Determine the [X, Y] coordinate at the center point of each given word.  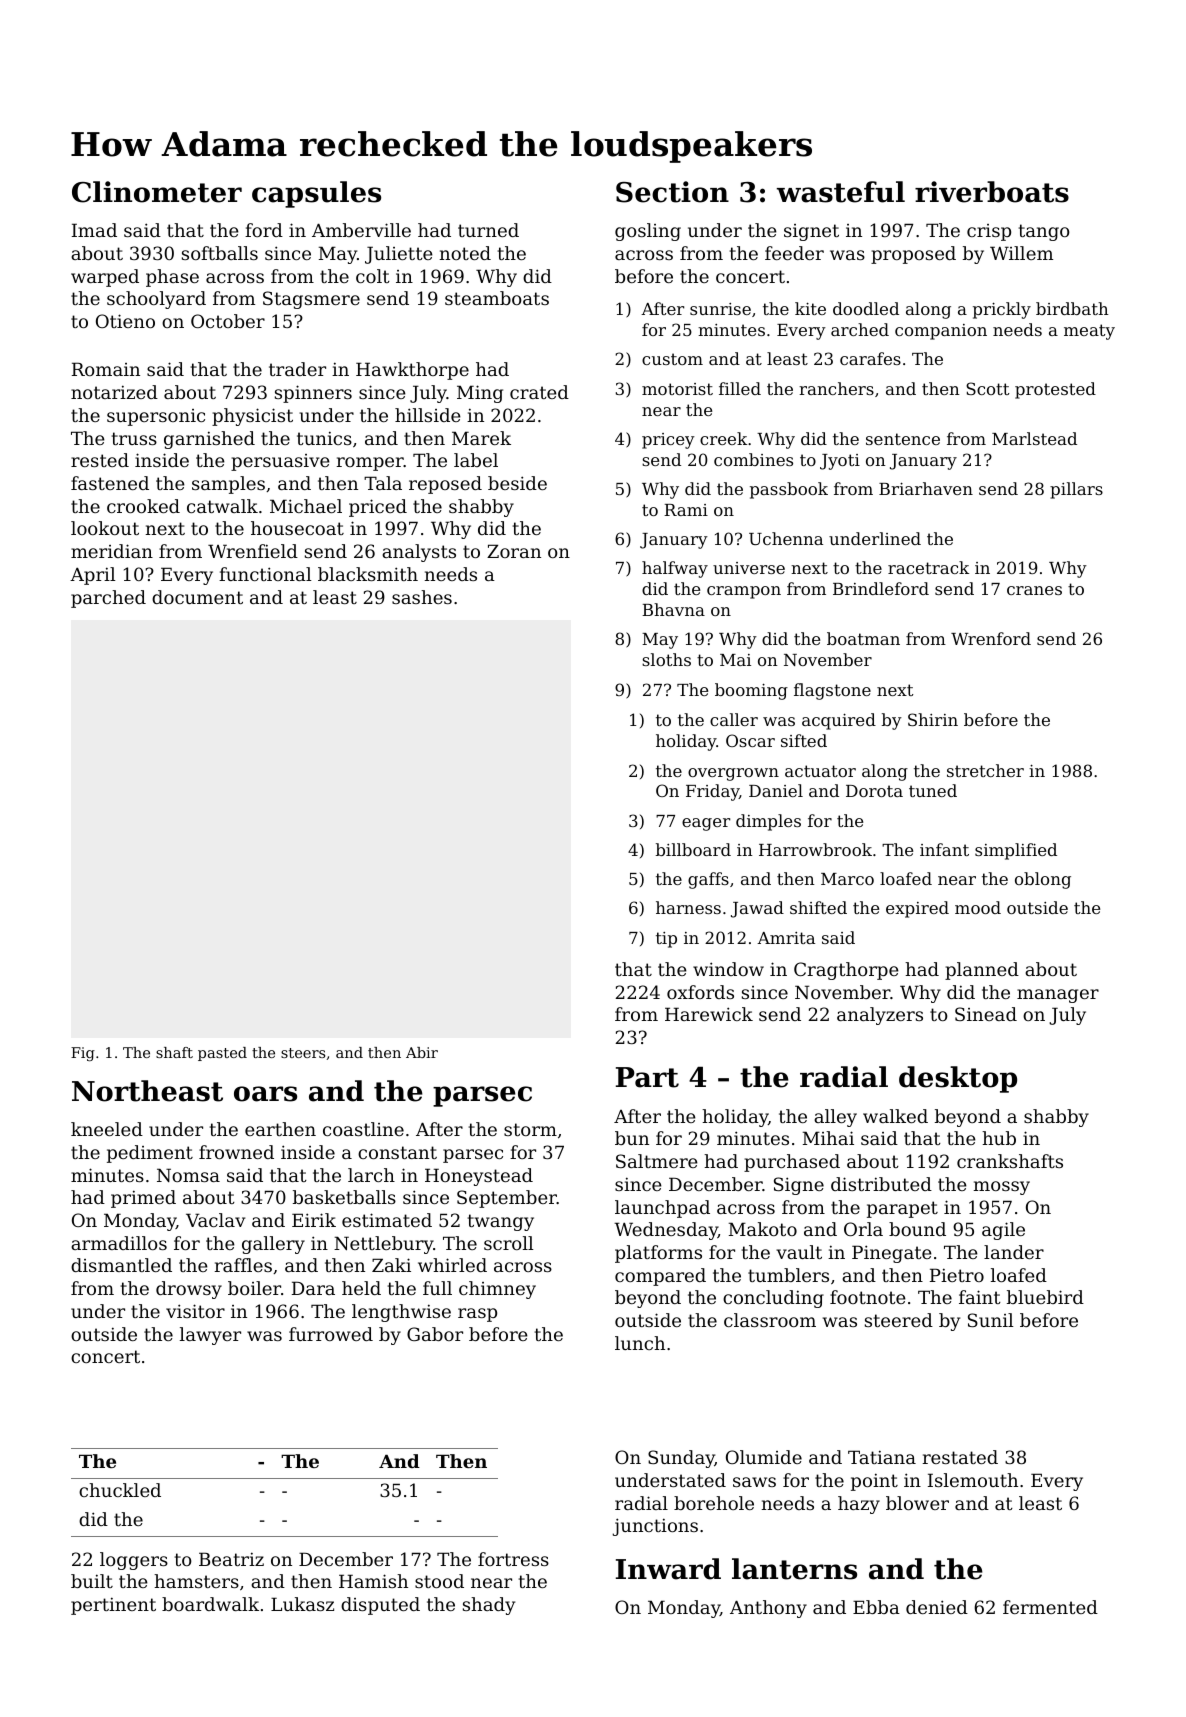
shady [489, 1606]
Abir [422, 1052]
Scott [987, 388]
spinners [313, 394]
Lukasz [302, 1604]
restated [960, 1457]
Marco [847, 879]
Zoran [514, 551]
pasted [222, 1054]
